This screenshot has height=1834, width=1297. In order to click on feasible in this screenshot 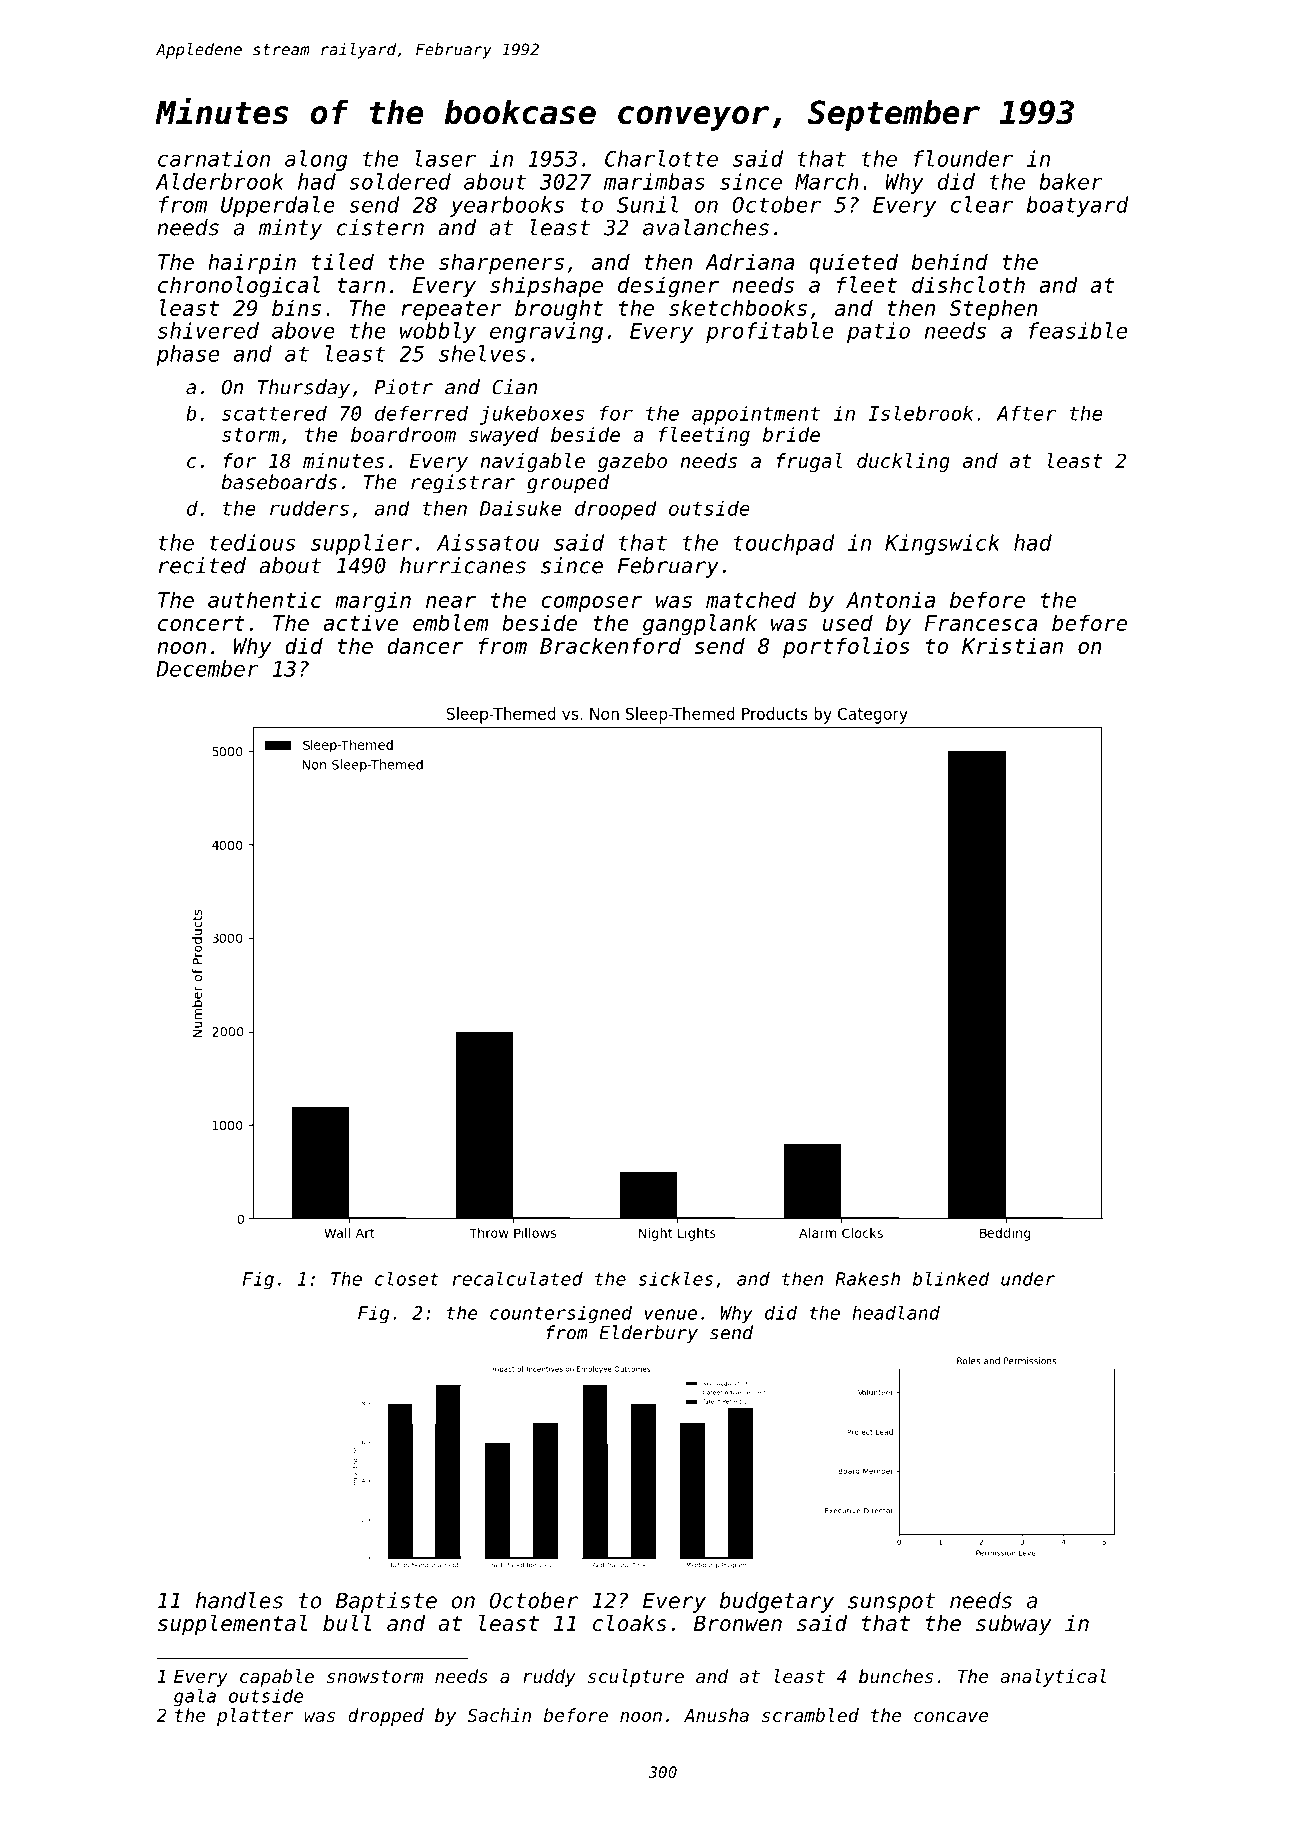, I will do `click(1078, 330)`.
